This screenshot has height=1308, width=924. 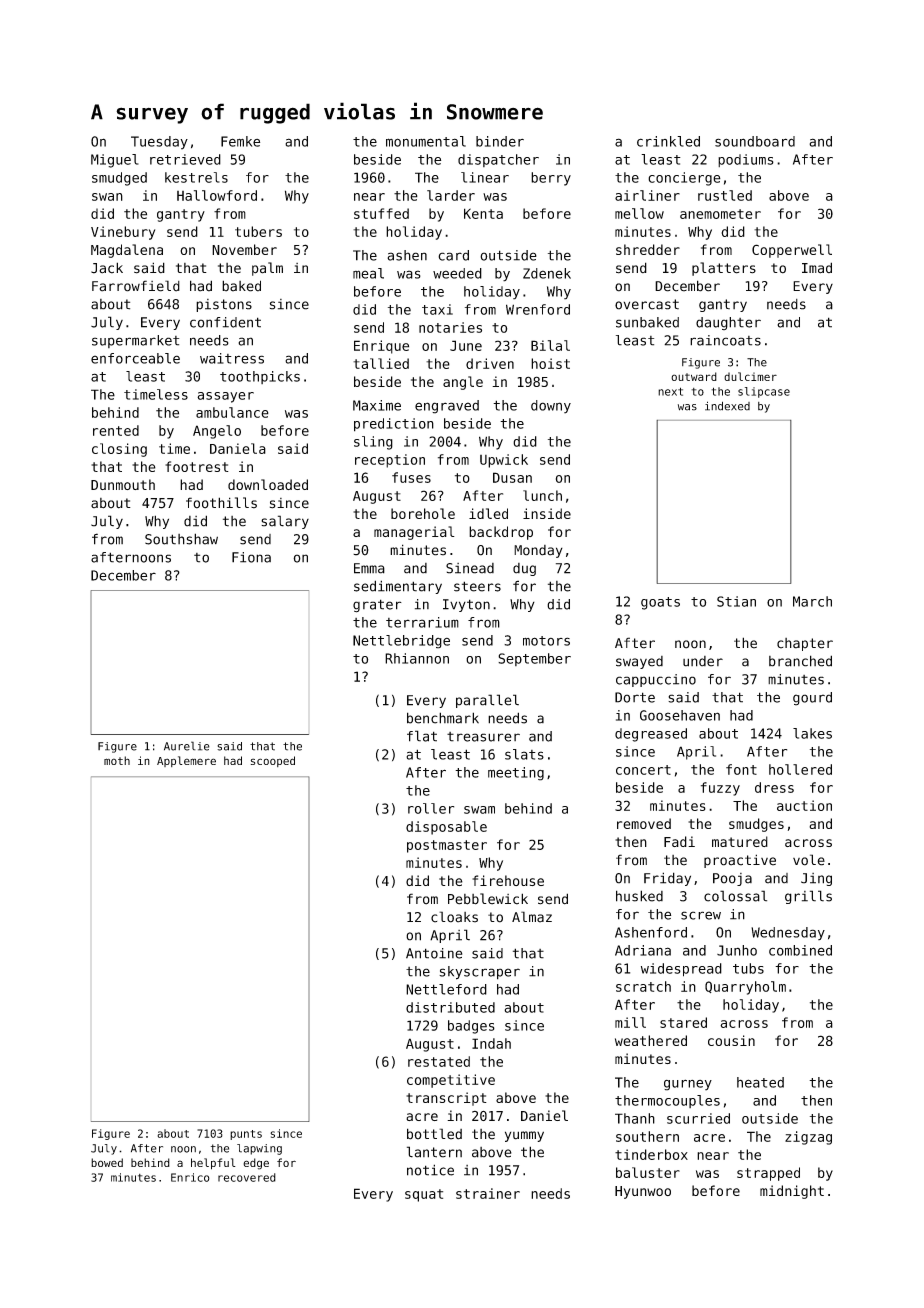 What do you see at coordinates (247, 1177) in the screenshot?
I see `recovered` at bounding box center [247, 1177].
